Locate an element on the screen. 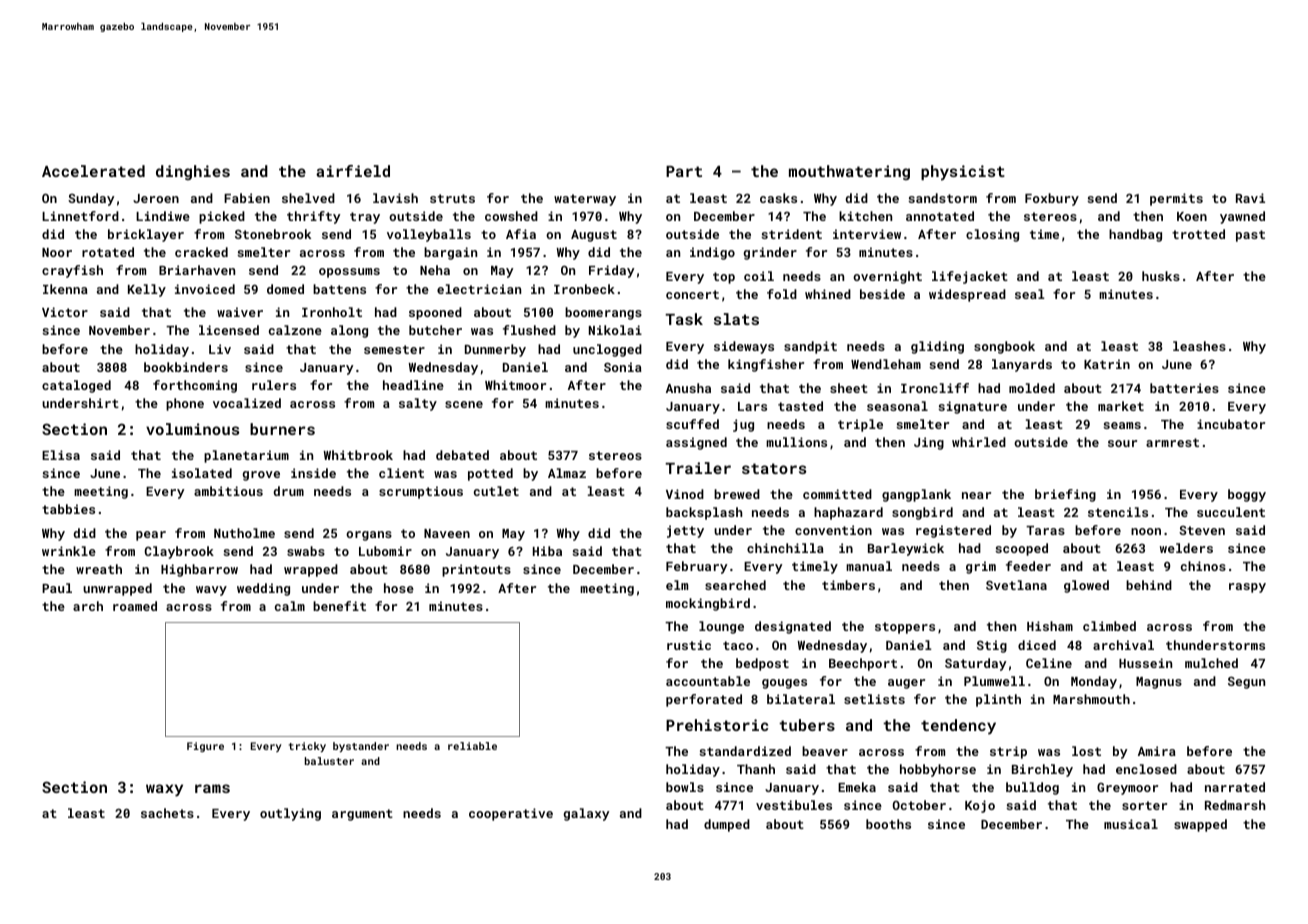  raspy is located at coordinates (1247, 588).
